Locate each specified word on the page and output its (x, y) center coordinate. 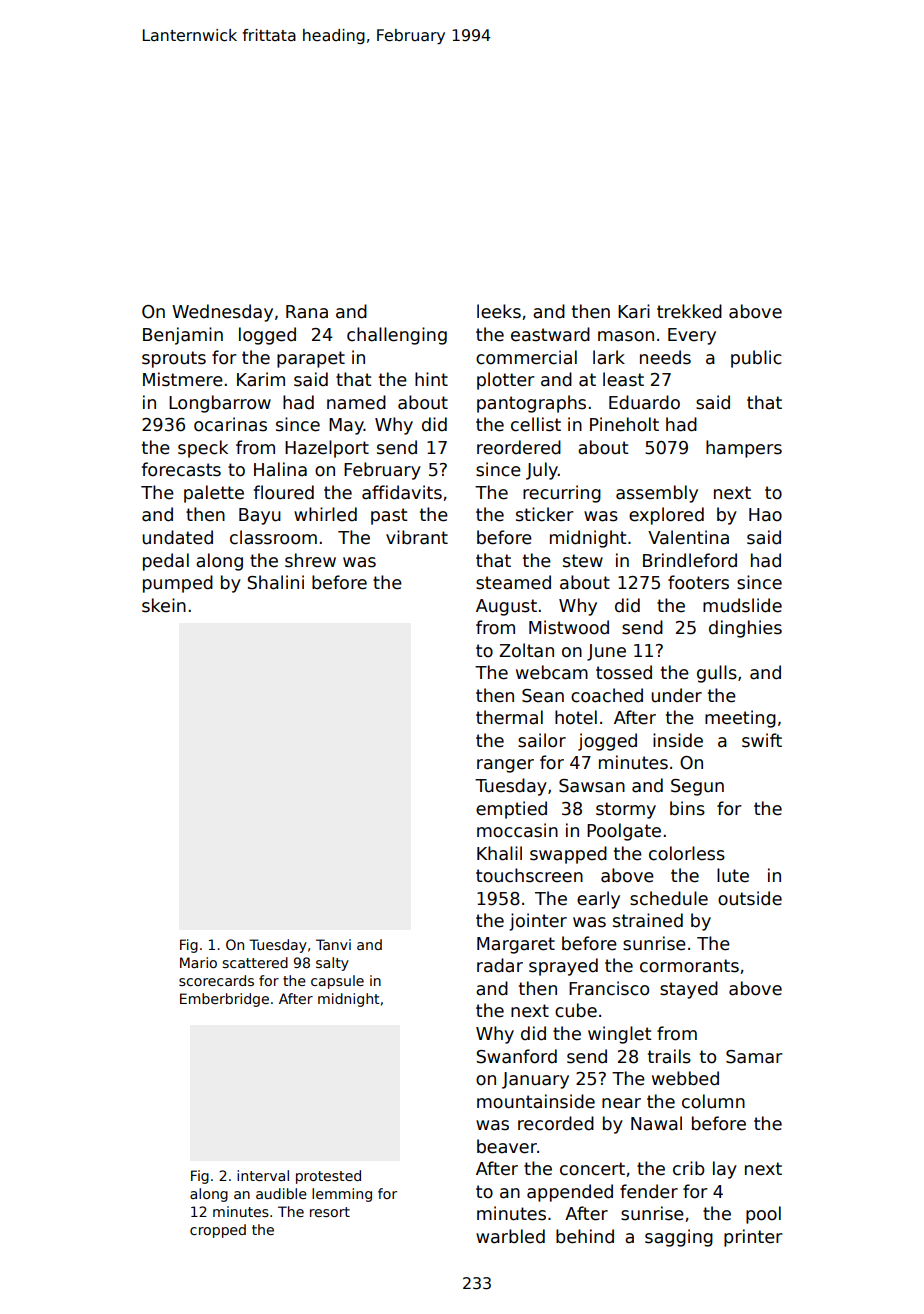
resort (330, 1212)
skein (164, 605)
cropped (218, 1231)
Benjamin (183, 336)
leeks (499, 311)
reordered (519, 447)
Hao (765, 515)
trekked (689, 311)
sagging (679, 1238)
